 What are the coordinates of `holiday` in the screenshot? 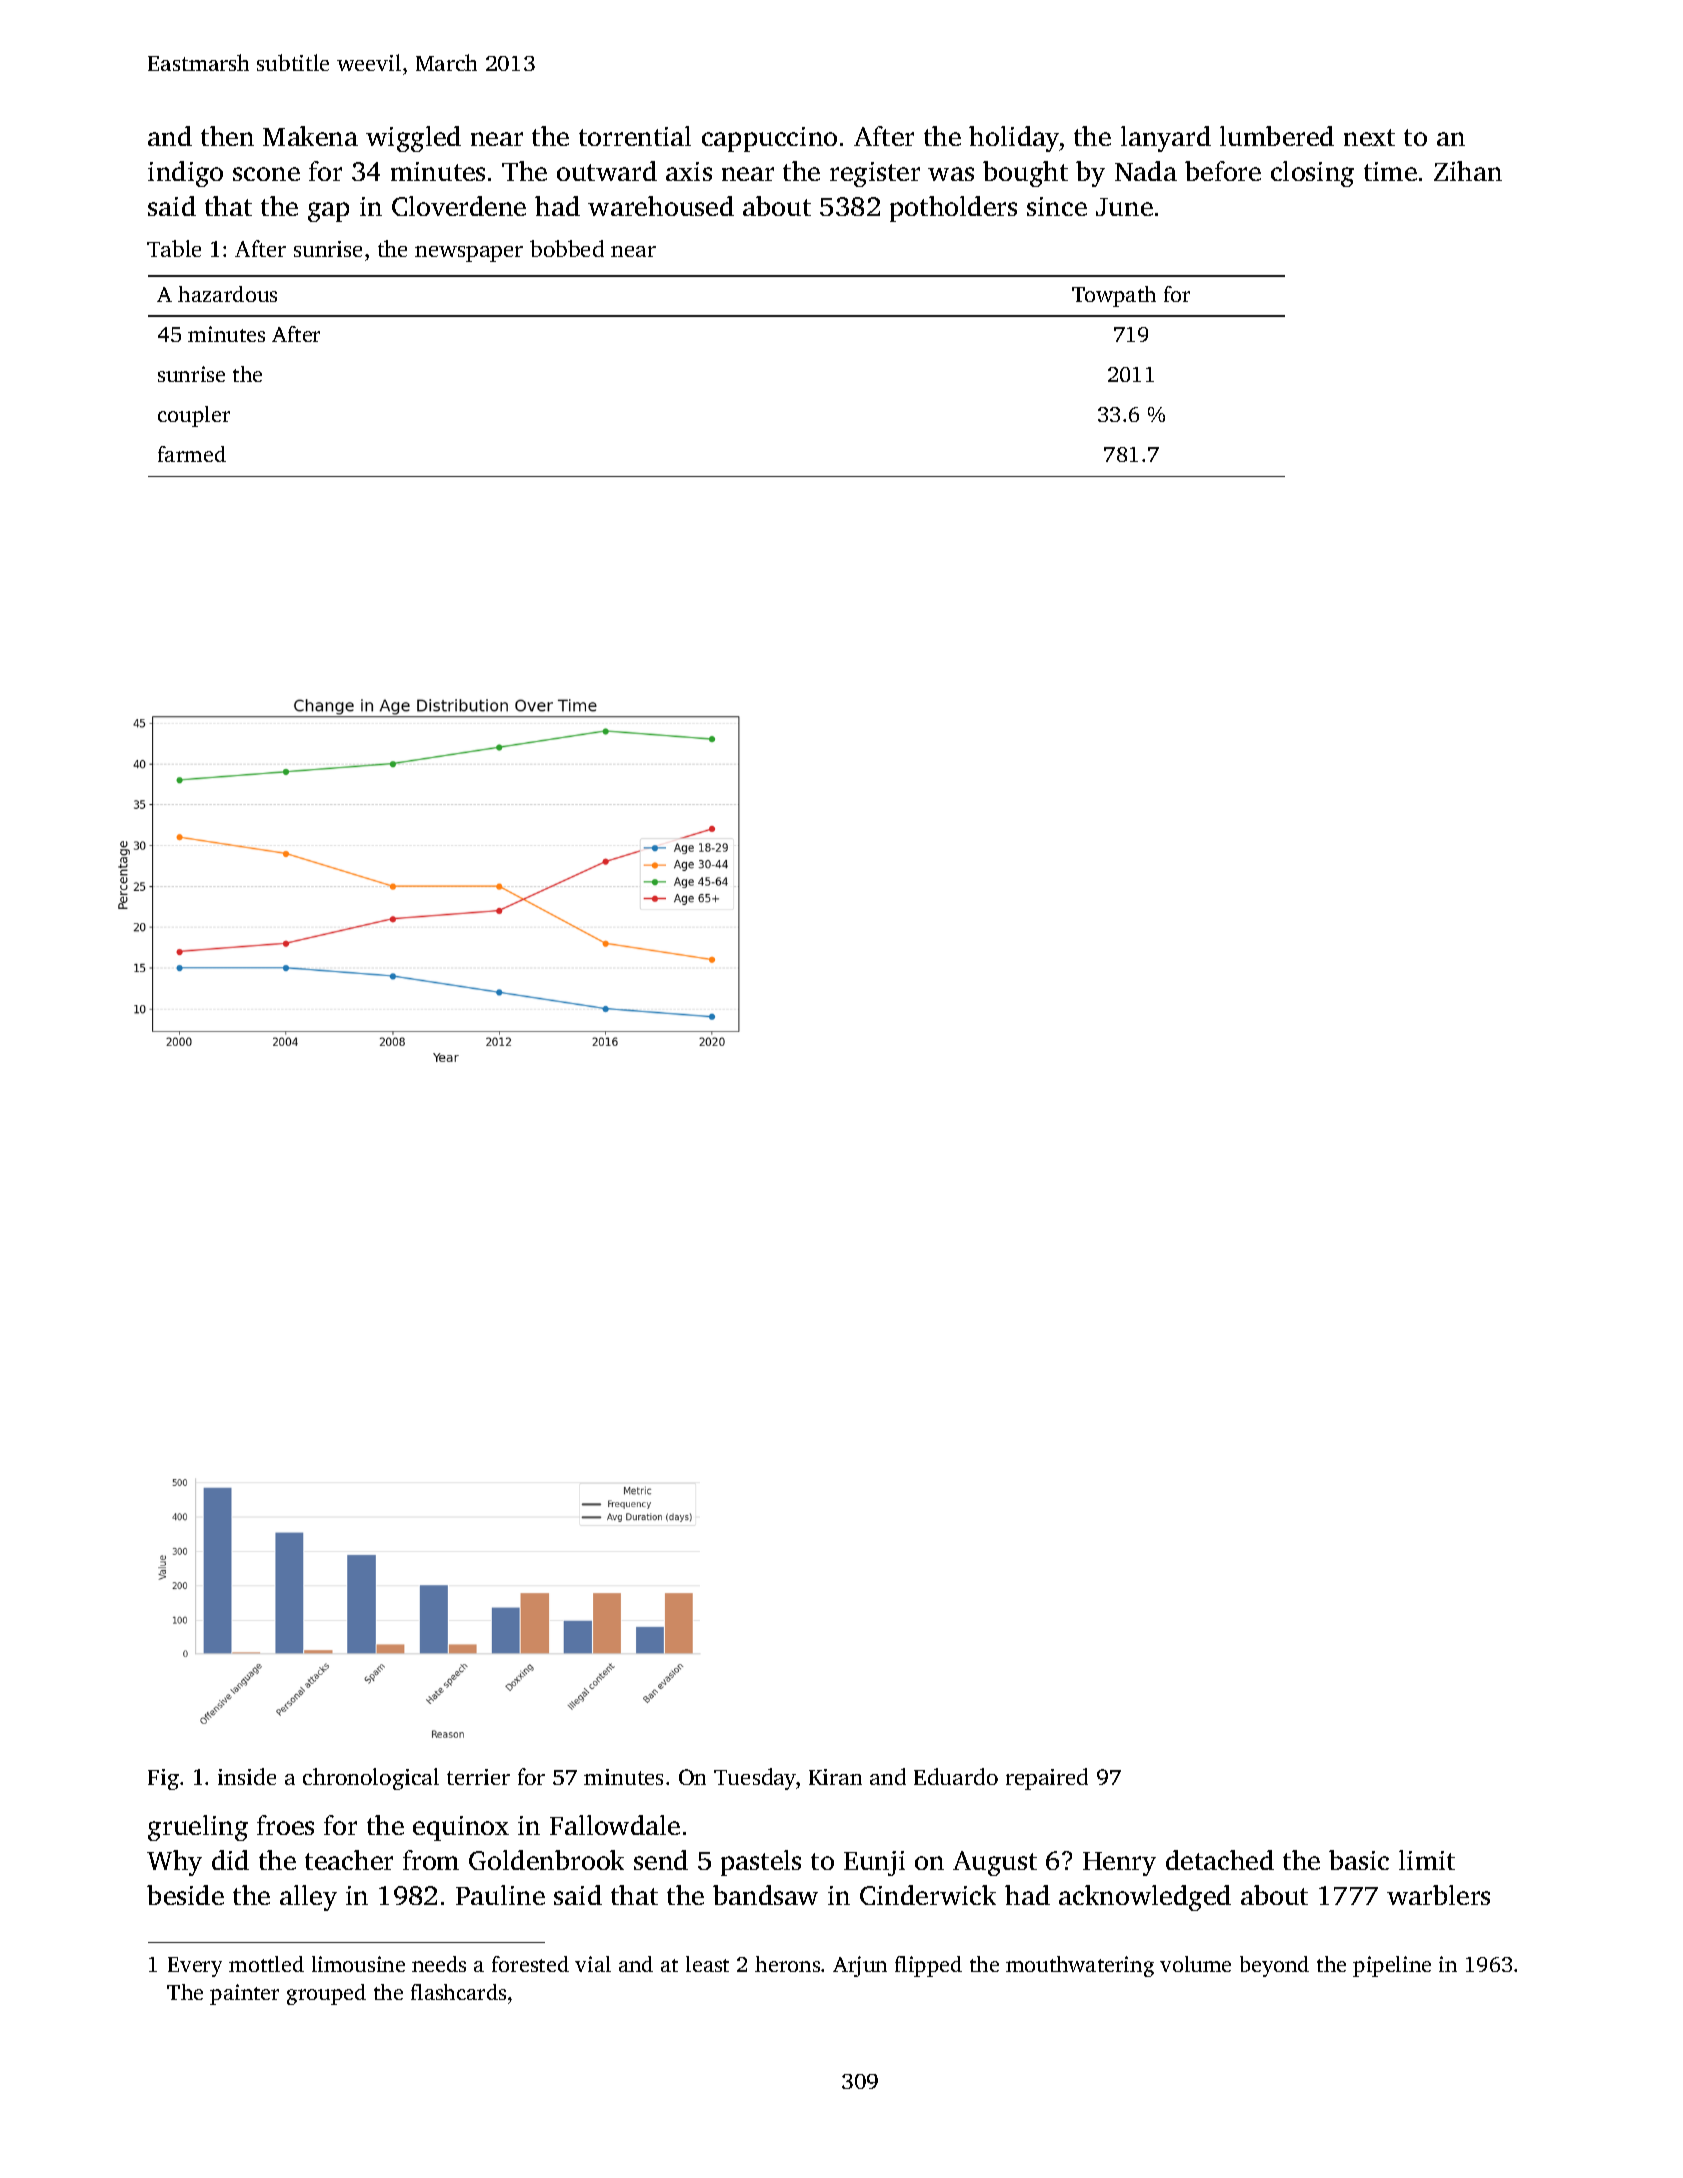 It's located at (1014, 139).
